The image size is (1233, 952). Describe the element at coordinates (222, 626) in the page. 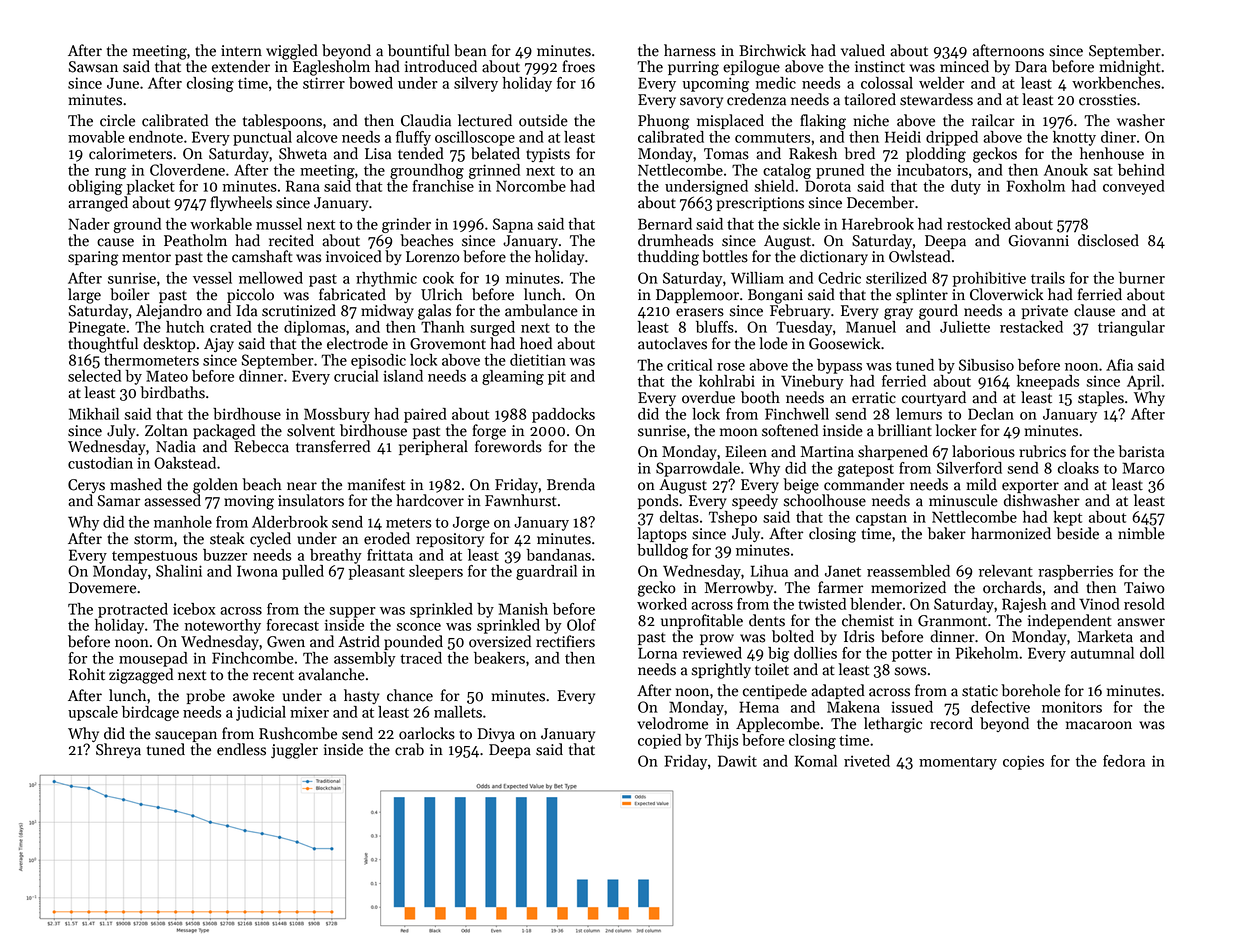

I see `noteworthy` at that location.
